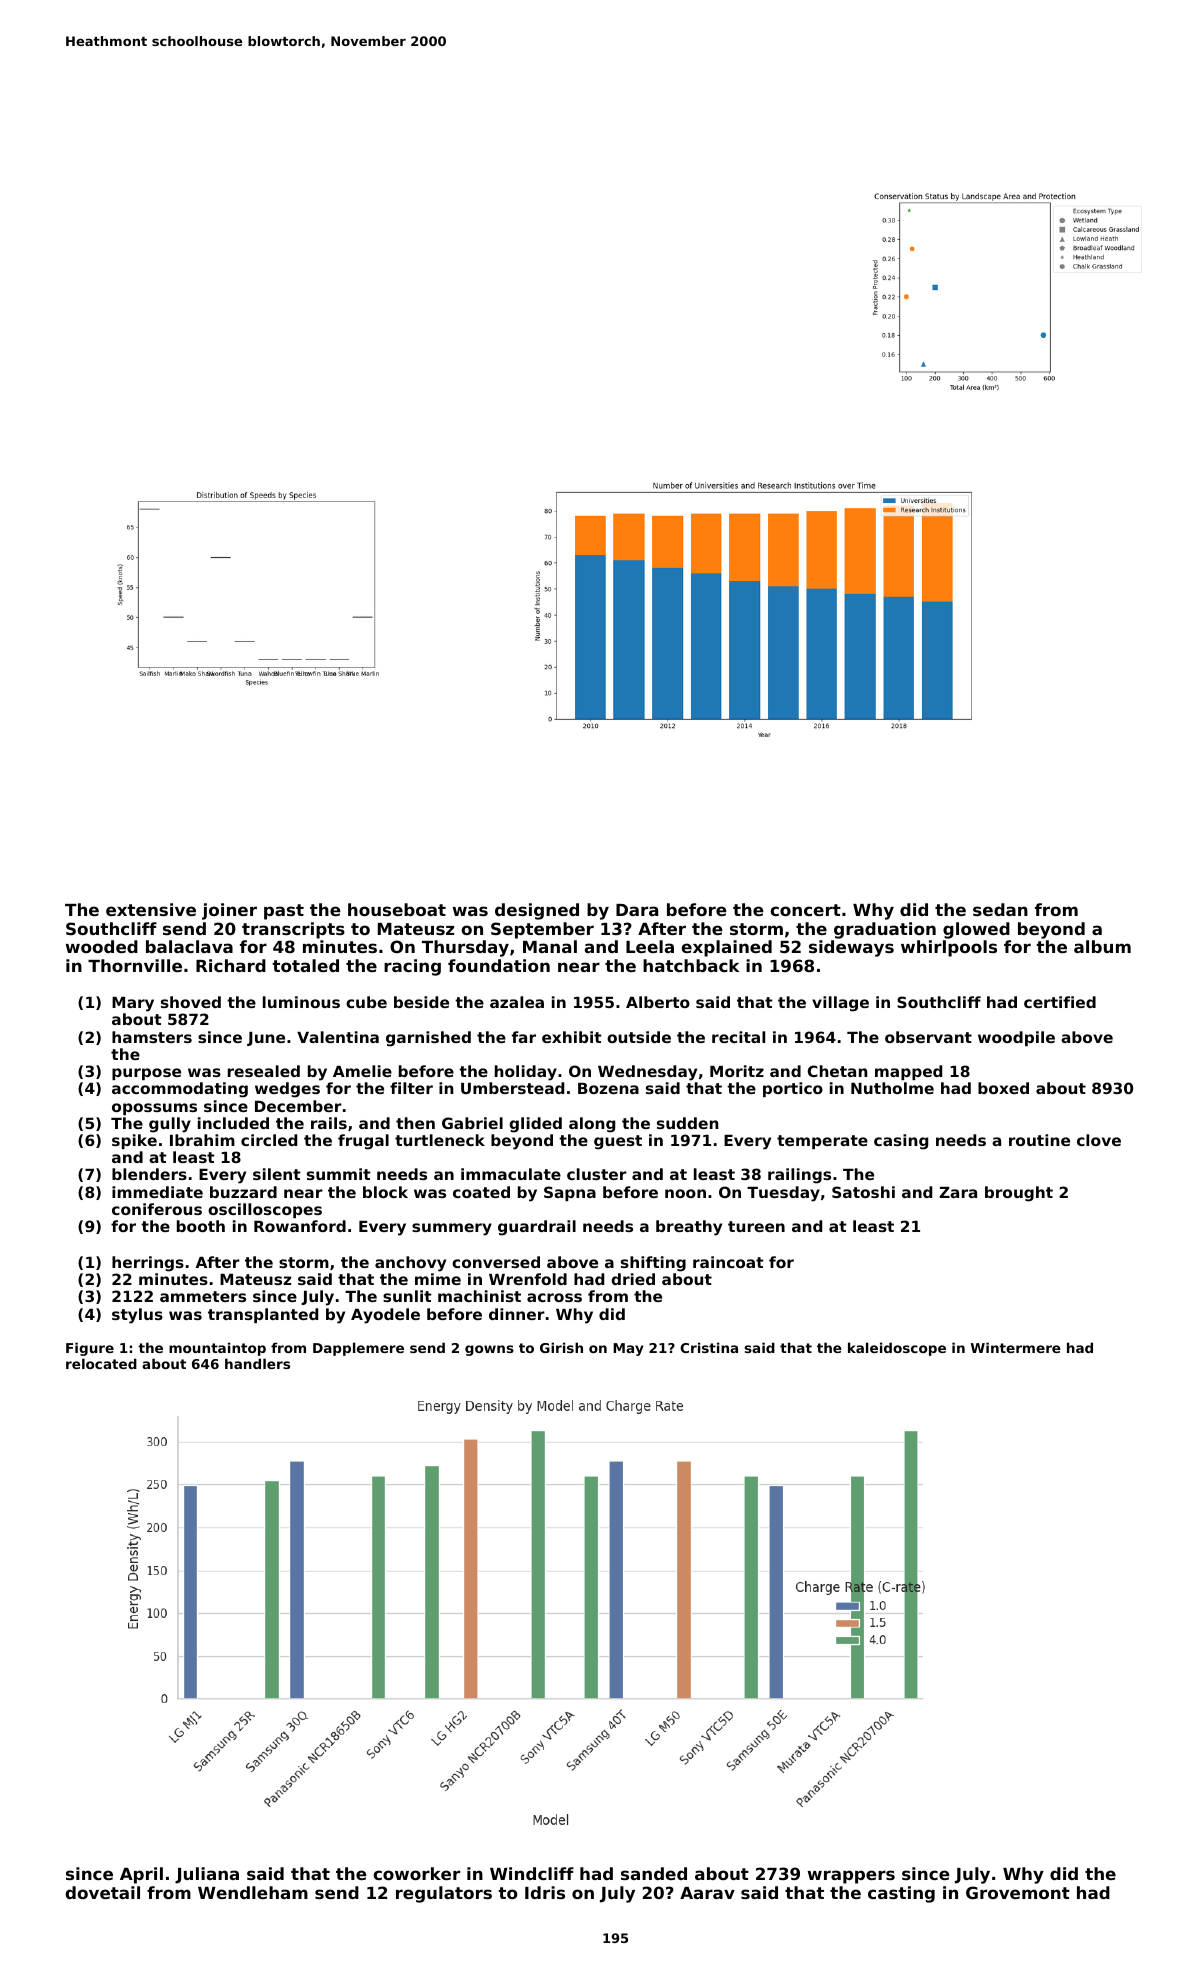 The height and width of the document is (1982, 1204). Describe the element at coordinates (524, 1037) in the document. I see `far` at that location.
